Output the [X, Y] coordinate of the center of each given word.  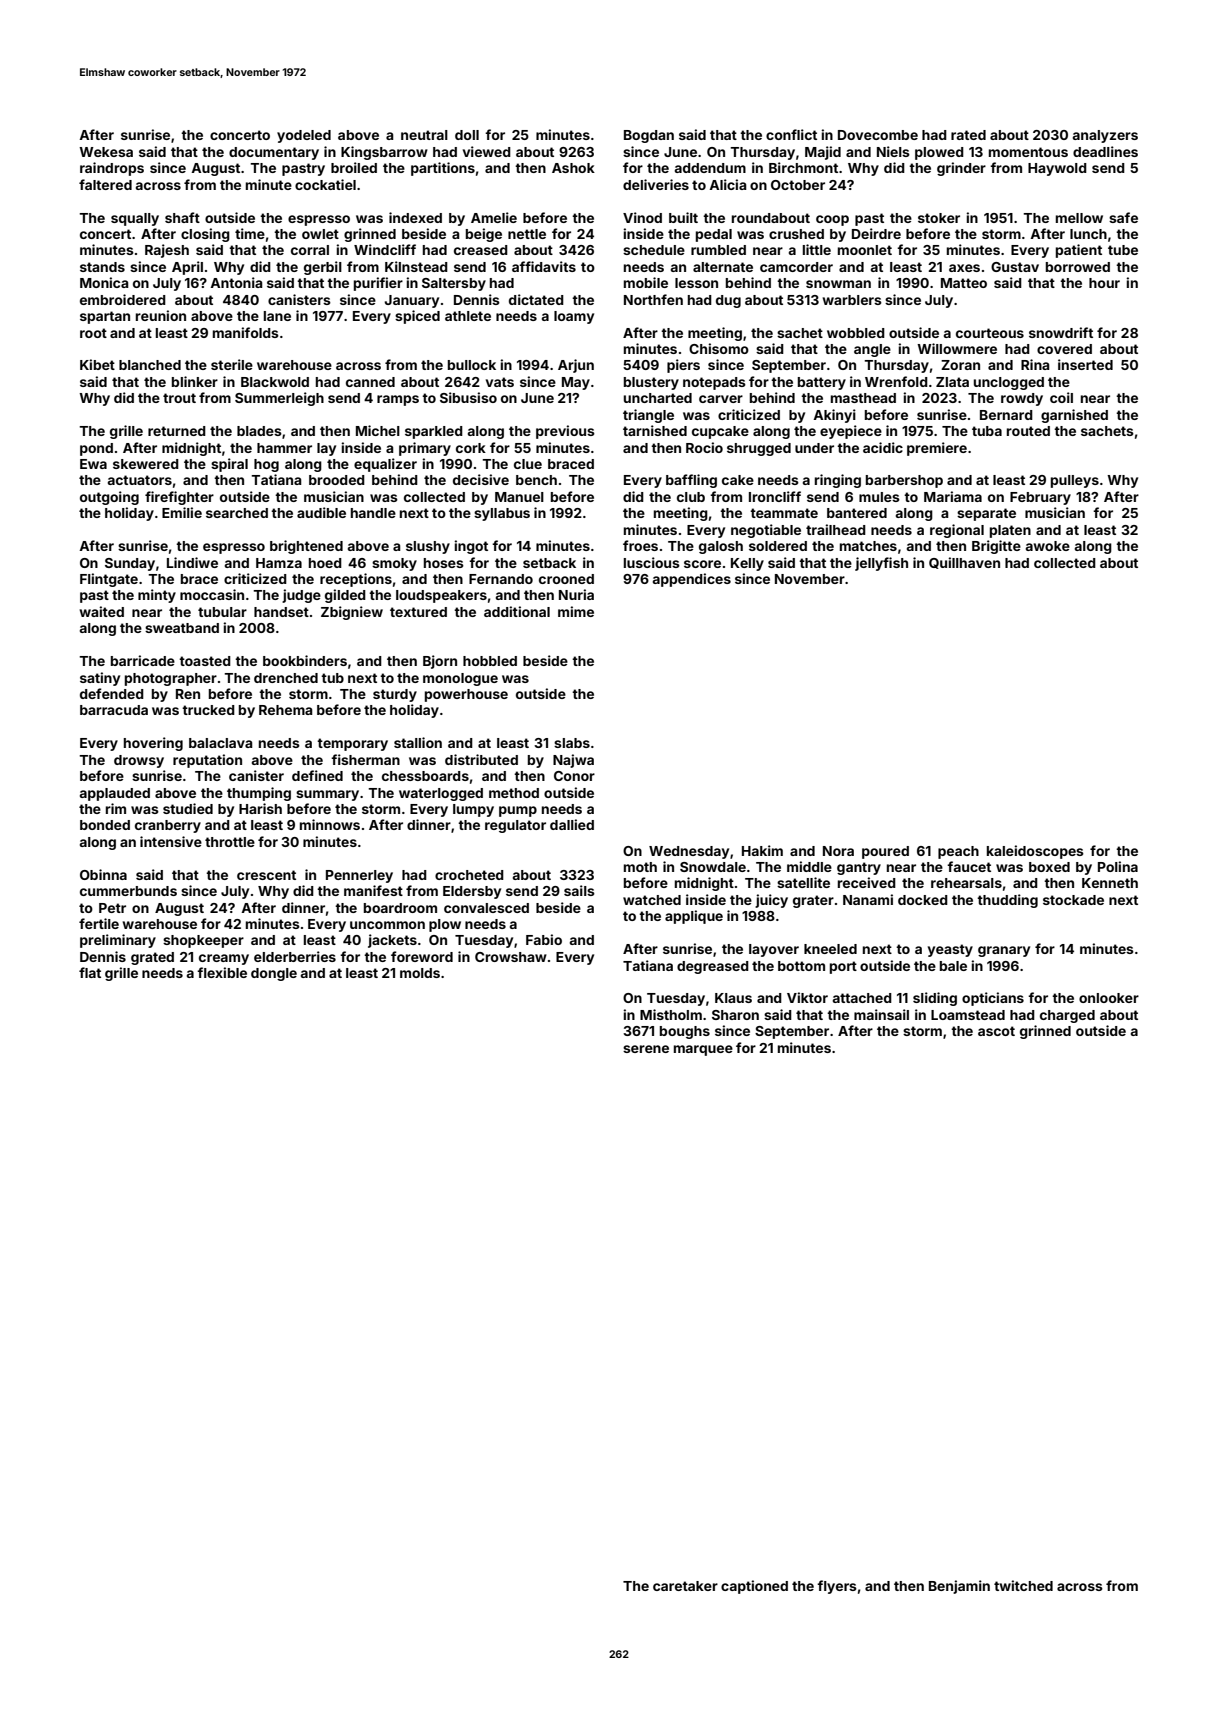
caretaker [685, 1586]
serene [646, 1049]
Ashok [573, 168]
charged [1067, 1016]
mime [576, 611]
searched [237, 513]
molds [420, 973]
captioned [754, 1587]
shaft [182, 217]
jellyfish [881, 564]
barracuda [114, 710]
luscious [652, 562]
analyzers [1105, 136]
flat [90, 972]
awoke [1048, 546]
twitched [1023, 1585]
